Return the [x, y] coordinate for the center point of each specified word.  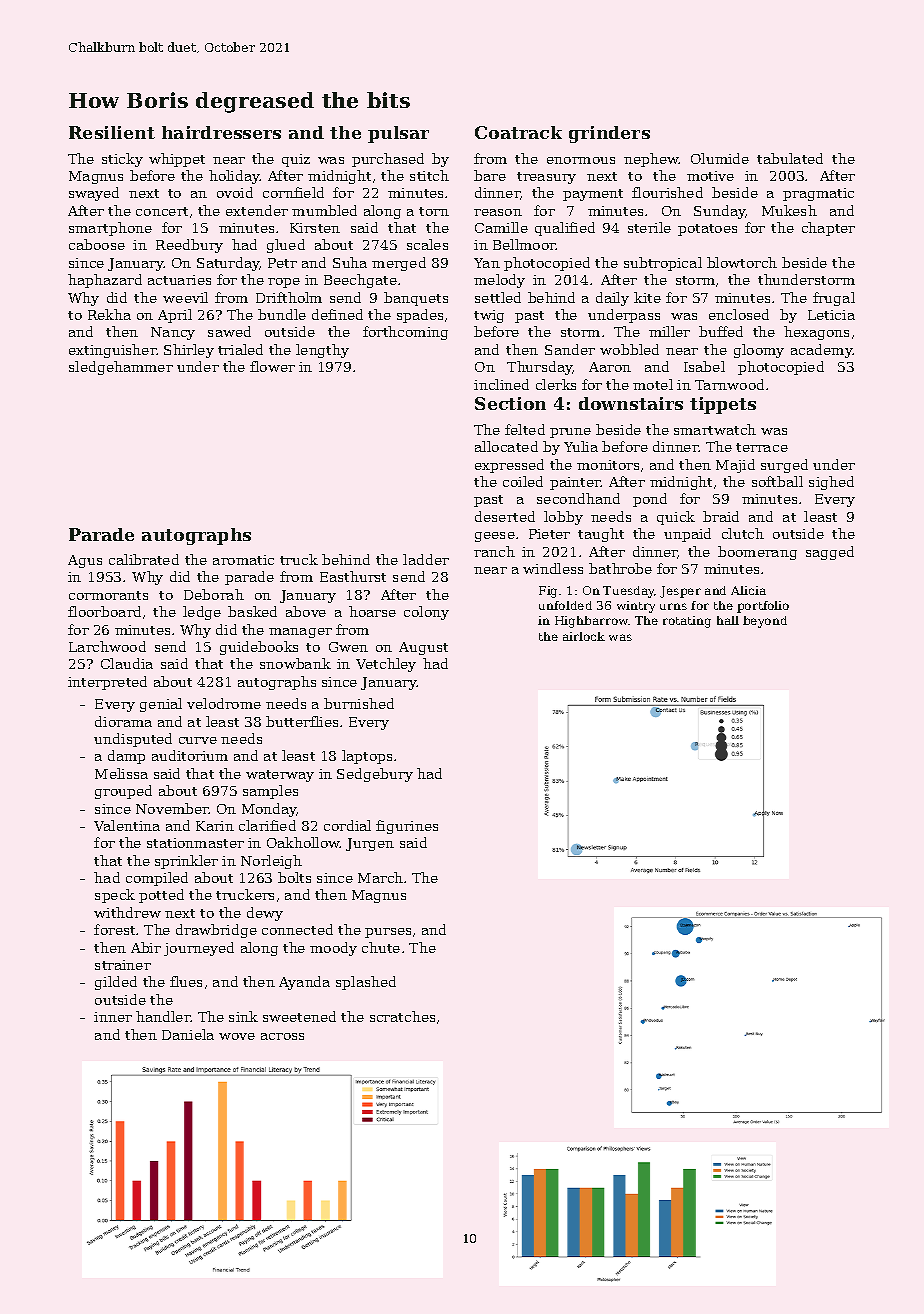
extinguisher [113, 351]
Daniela [188, 1034]
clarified [267, 825]
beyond [765, 622]
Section [510, 403]
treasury [546, 178]
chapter [828, 229]
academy [822, 351]
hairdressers [221, 132]
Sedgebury [375, 775]
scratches [402, 1016]
